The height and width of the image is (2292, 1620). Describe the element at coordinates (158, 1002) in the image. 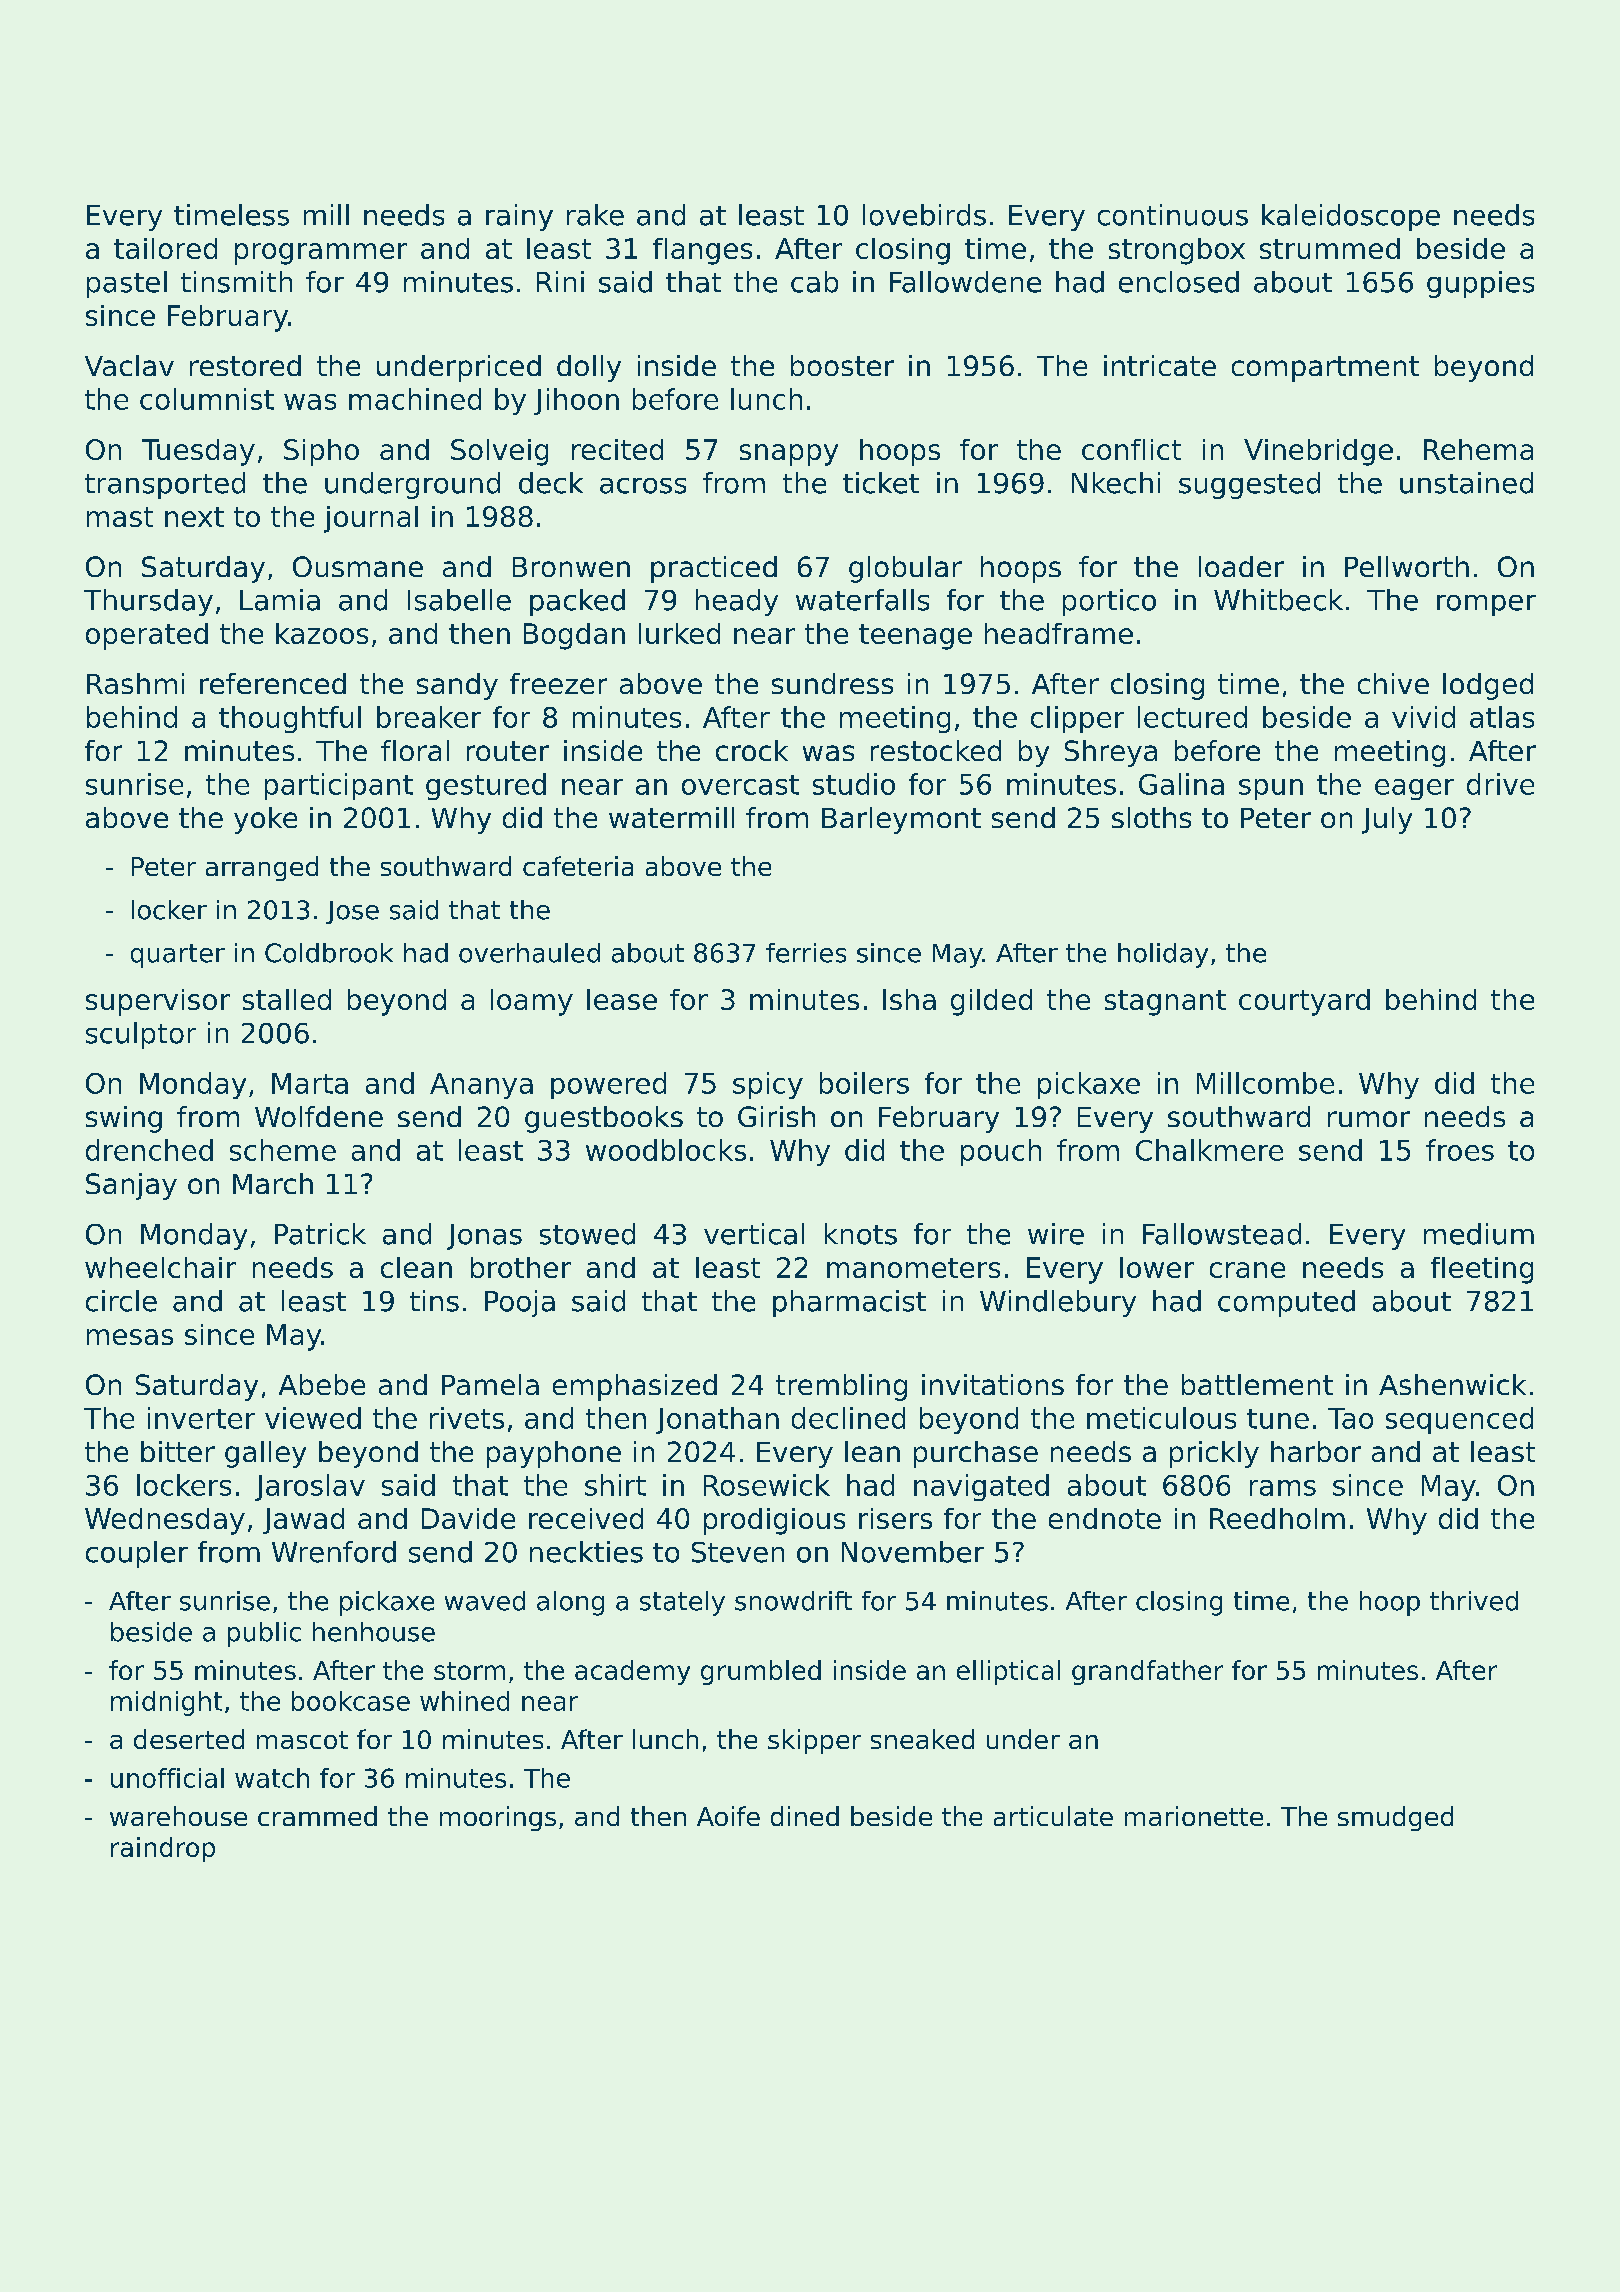

I see `supervisor` at that location.
